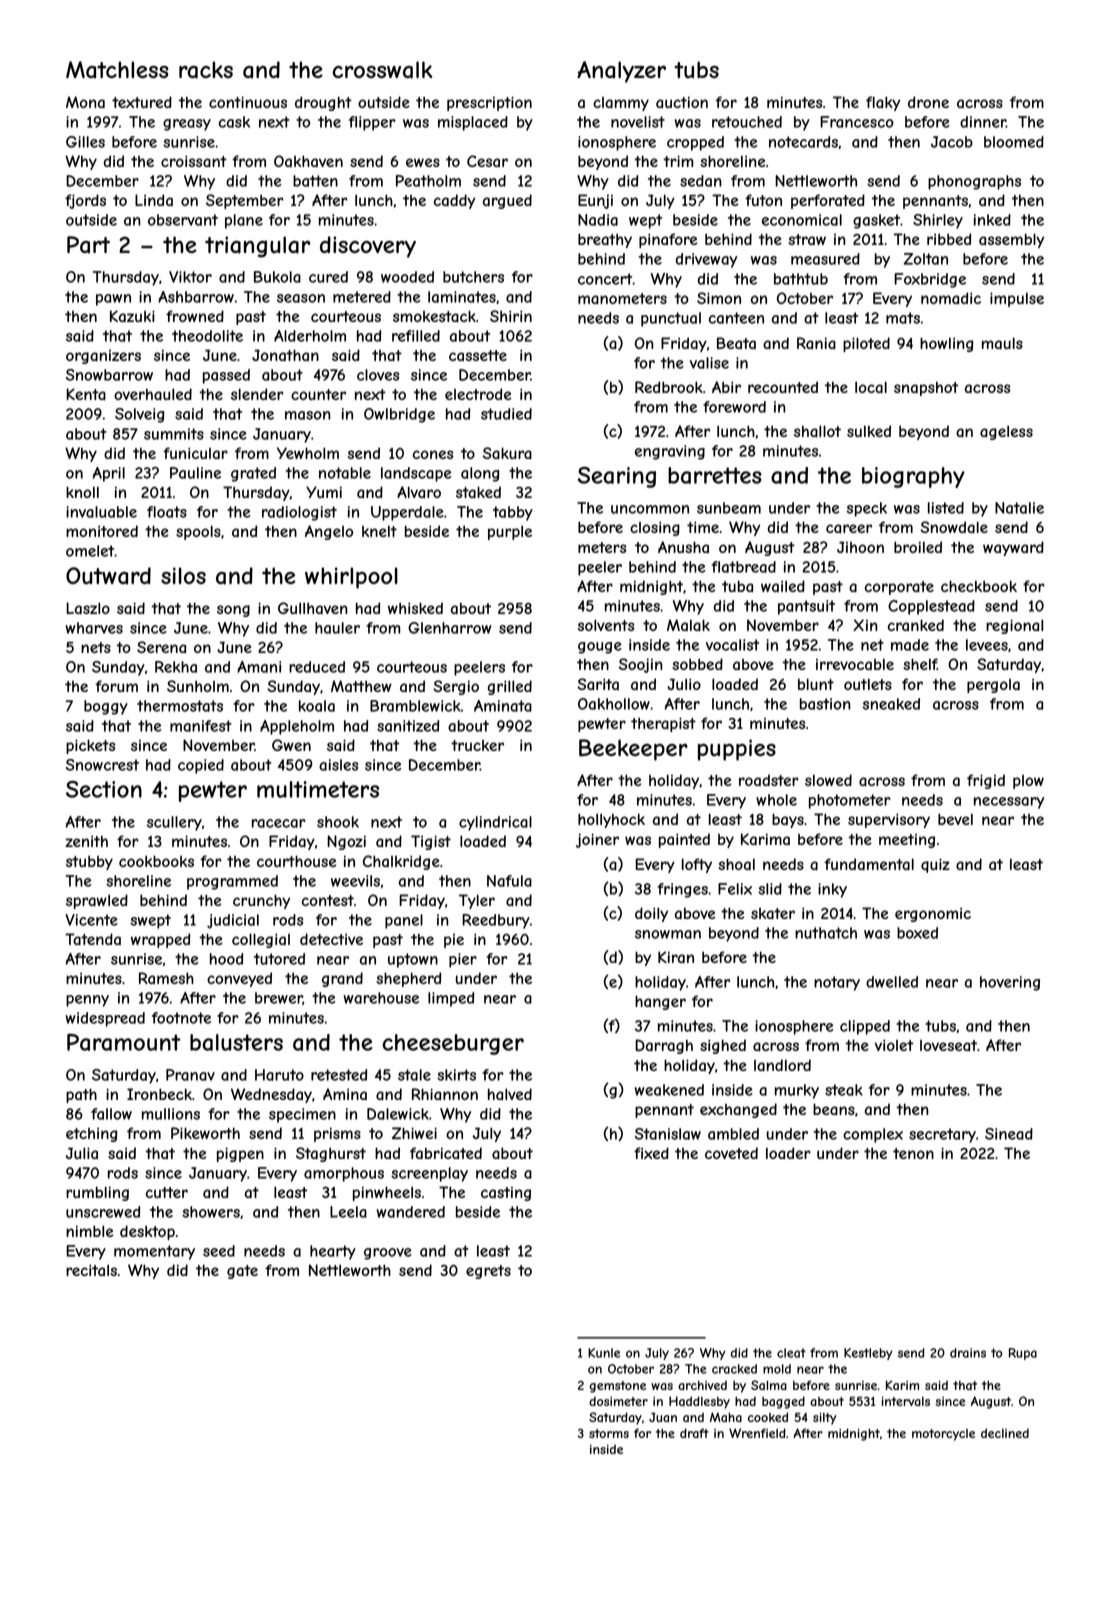 Image resolution: width=1110 pixels, height=1608 pixels. What do you see at coordinates (609, 1433) in the screenshot?
I see `storms` at bounding box center [609, 1433].
